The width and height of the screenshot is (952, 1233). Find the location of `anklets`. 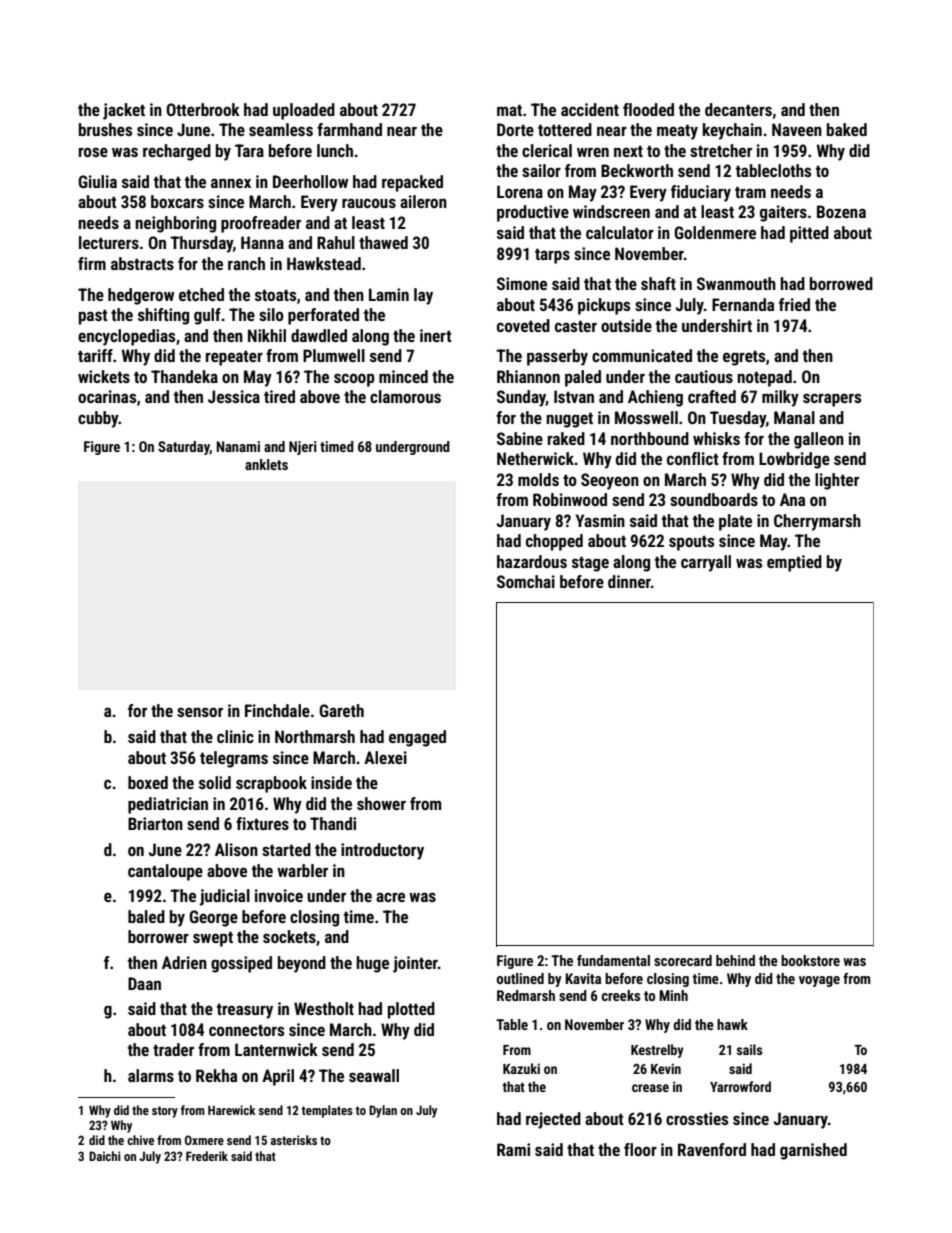

anklets is located at coordinates (266, 464).
